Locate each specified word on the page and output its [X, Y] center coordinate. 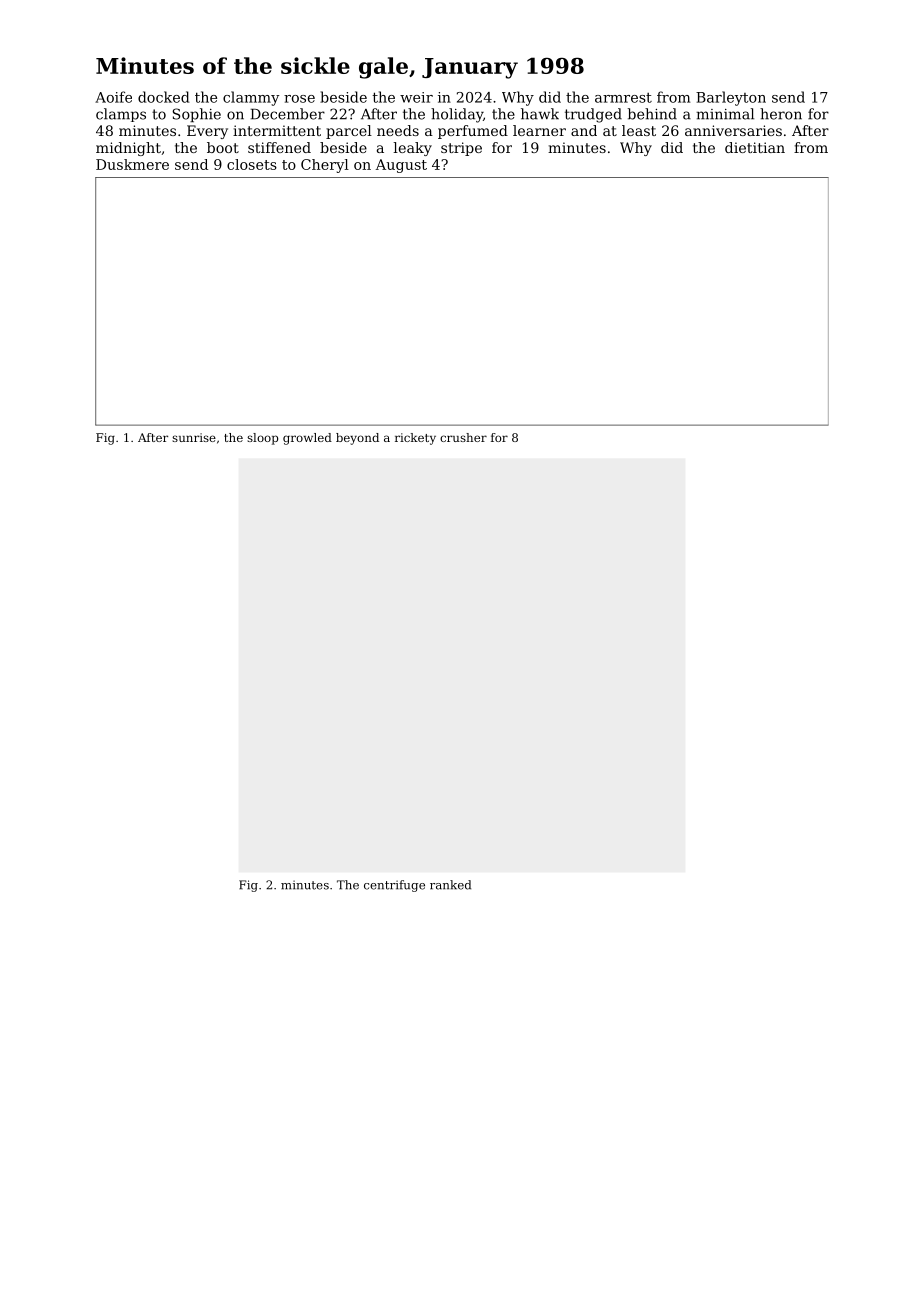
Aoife [113, 97]
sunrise [194, 437]
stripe [461, 149]
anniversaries [733, 130]
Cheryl [325, 166]
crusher [463, 437]
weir [416, 97]
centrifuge [394, 886]
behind [652, 114]
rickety [415, 439]
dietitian [755, 147]
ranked [450, 885]
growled [307, 439]
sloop [262, 439]
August [401, 166]
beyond [357, 439]
